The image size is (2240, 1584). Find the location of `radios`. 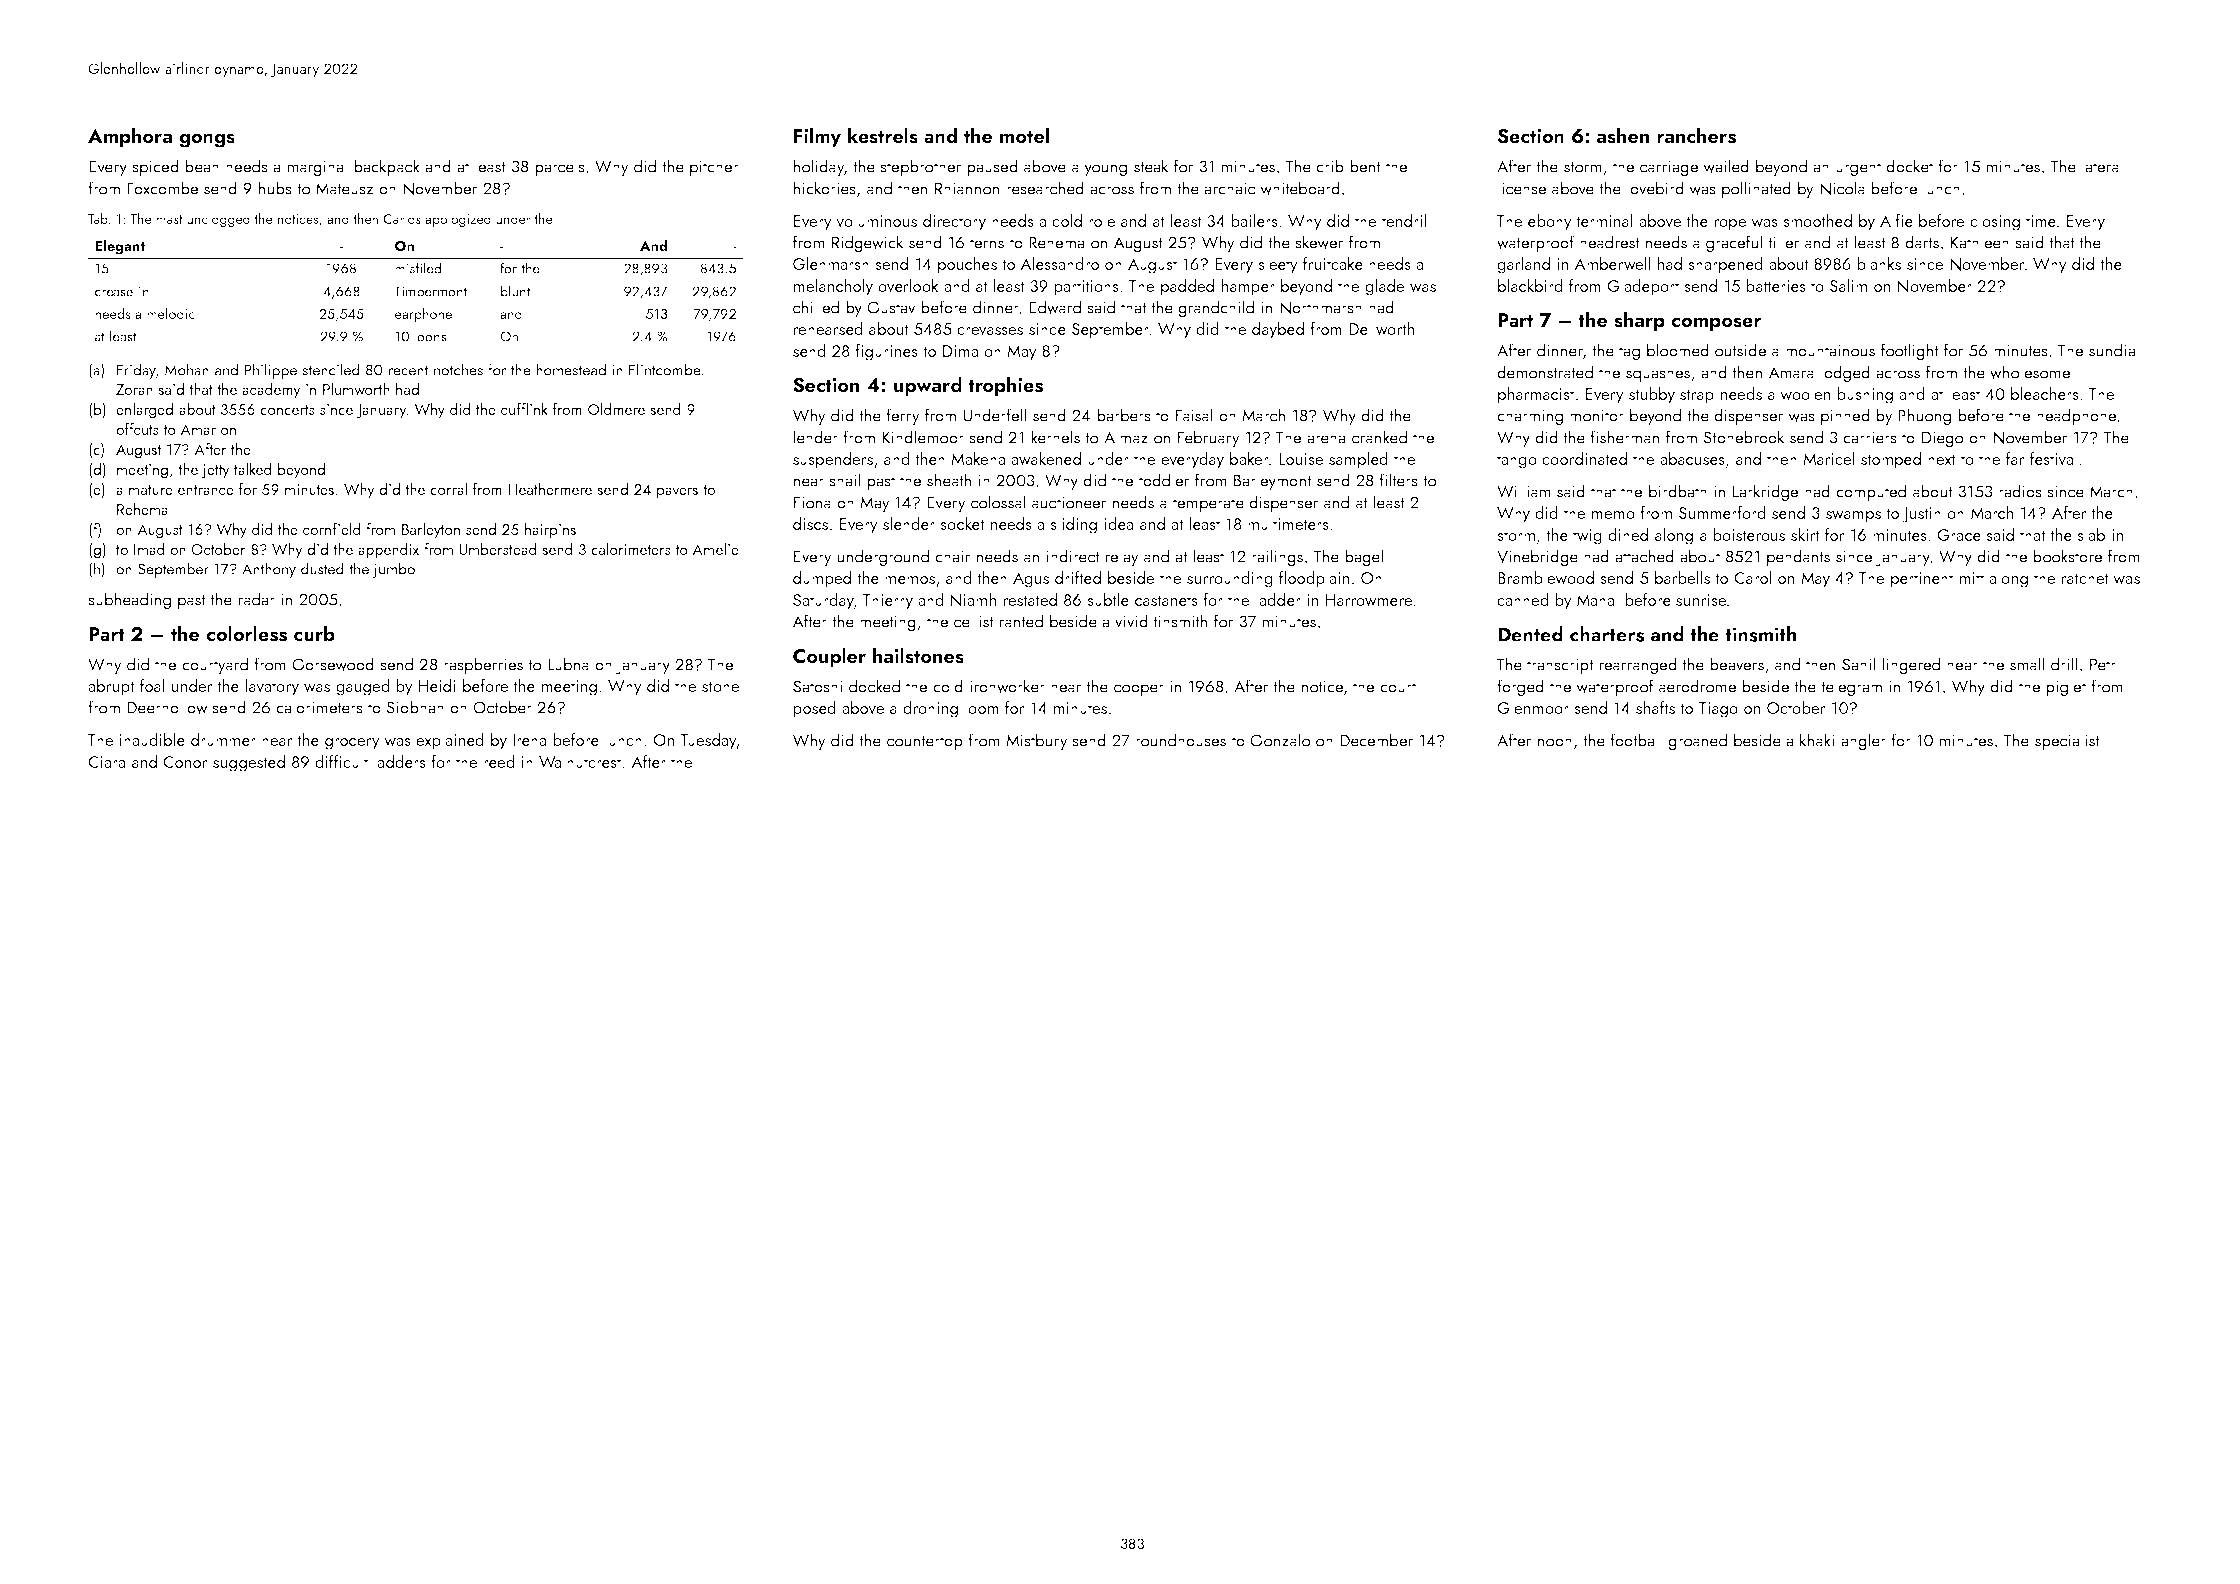

radios is located at coordinates (2020, 491).
